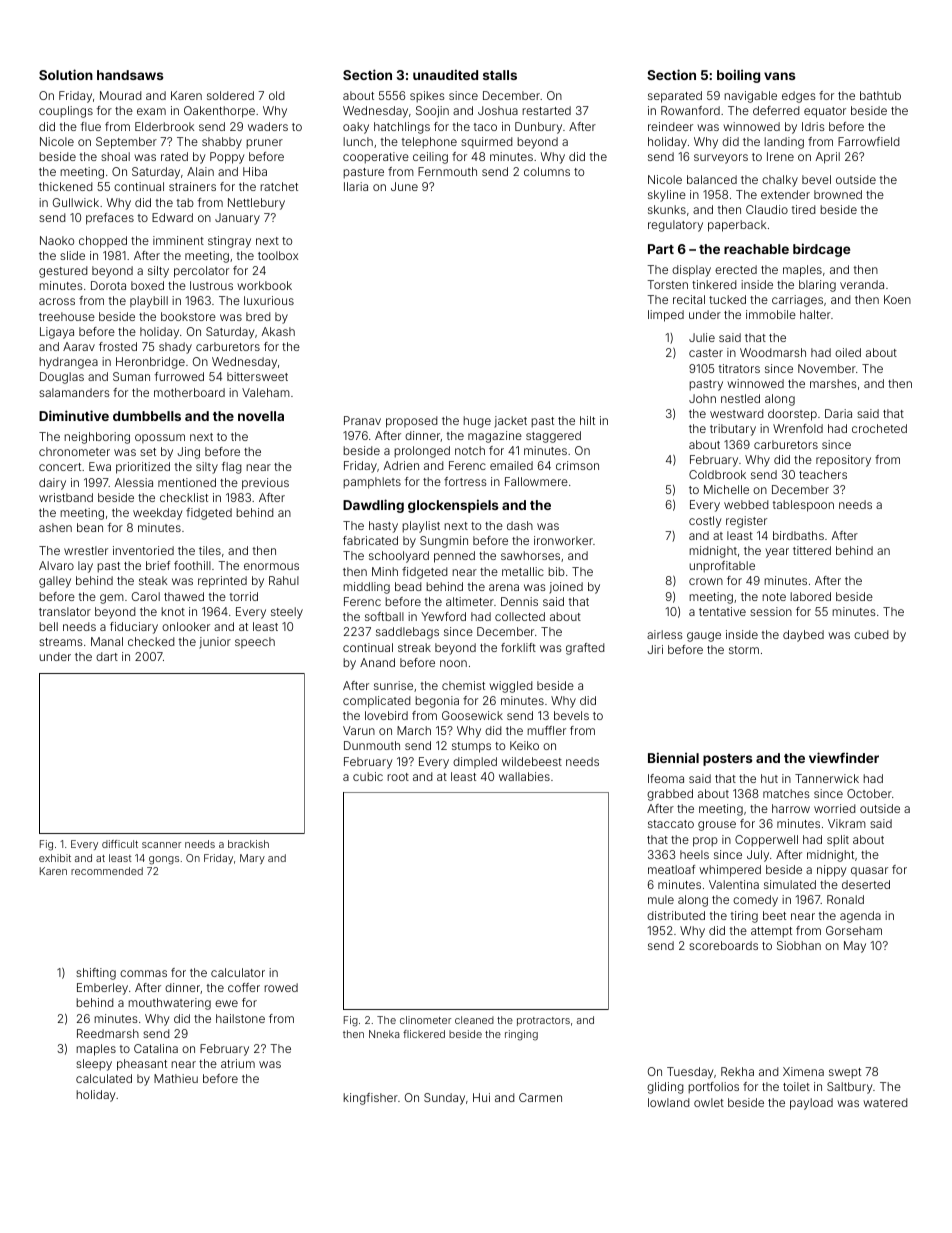 The height and width of the page is (1233, 952). I want to click on Daria, so click(838, 413).
